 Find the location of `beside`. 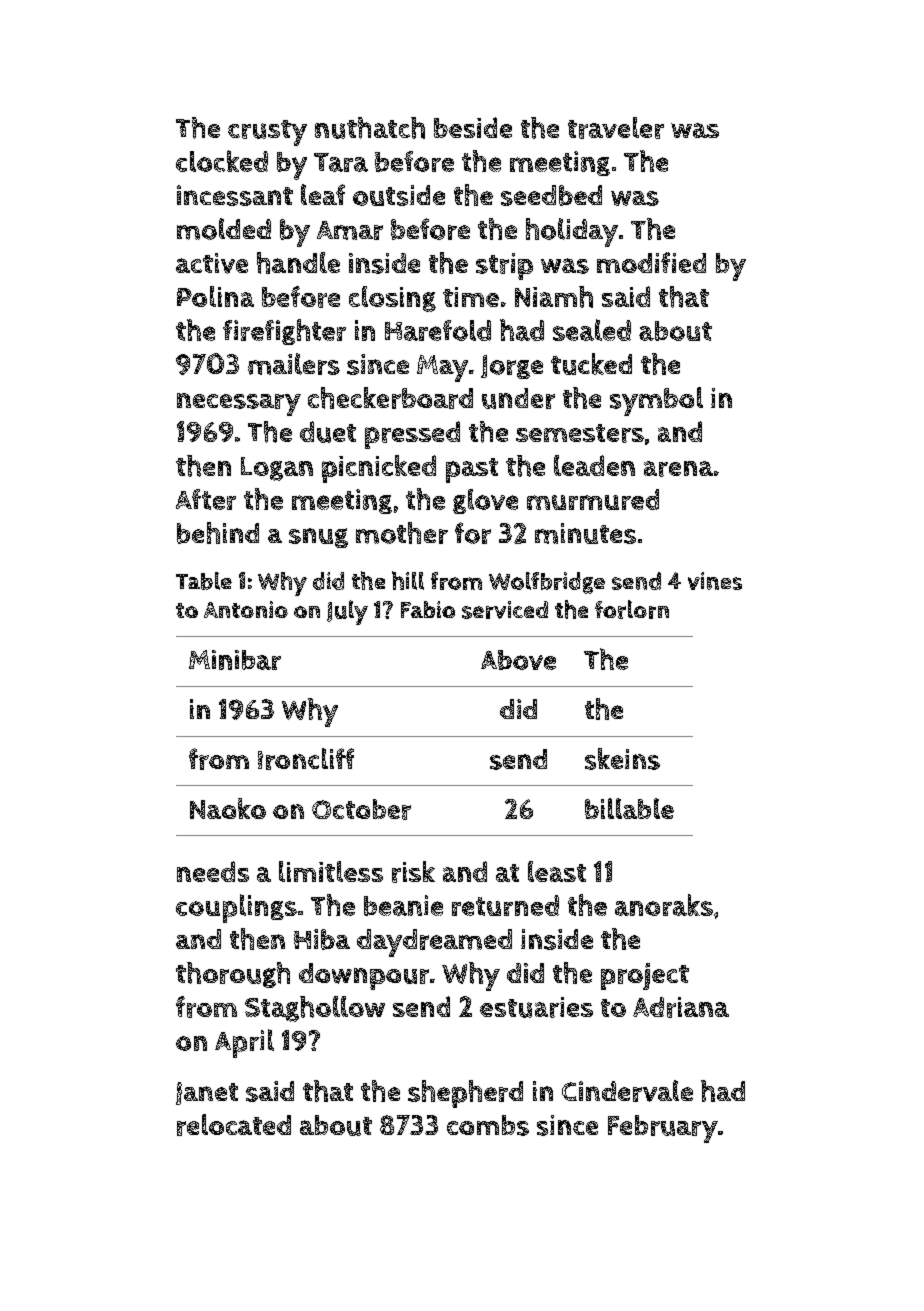

beside is located at coordinates (473, 127).
